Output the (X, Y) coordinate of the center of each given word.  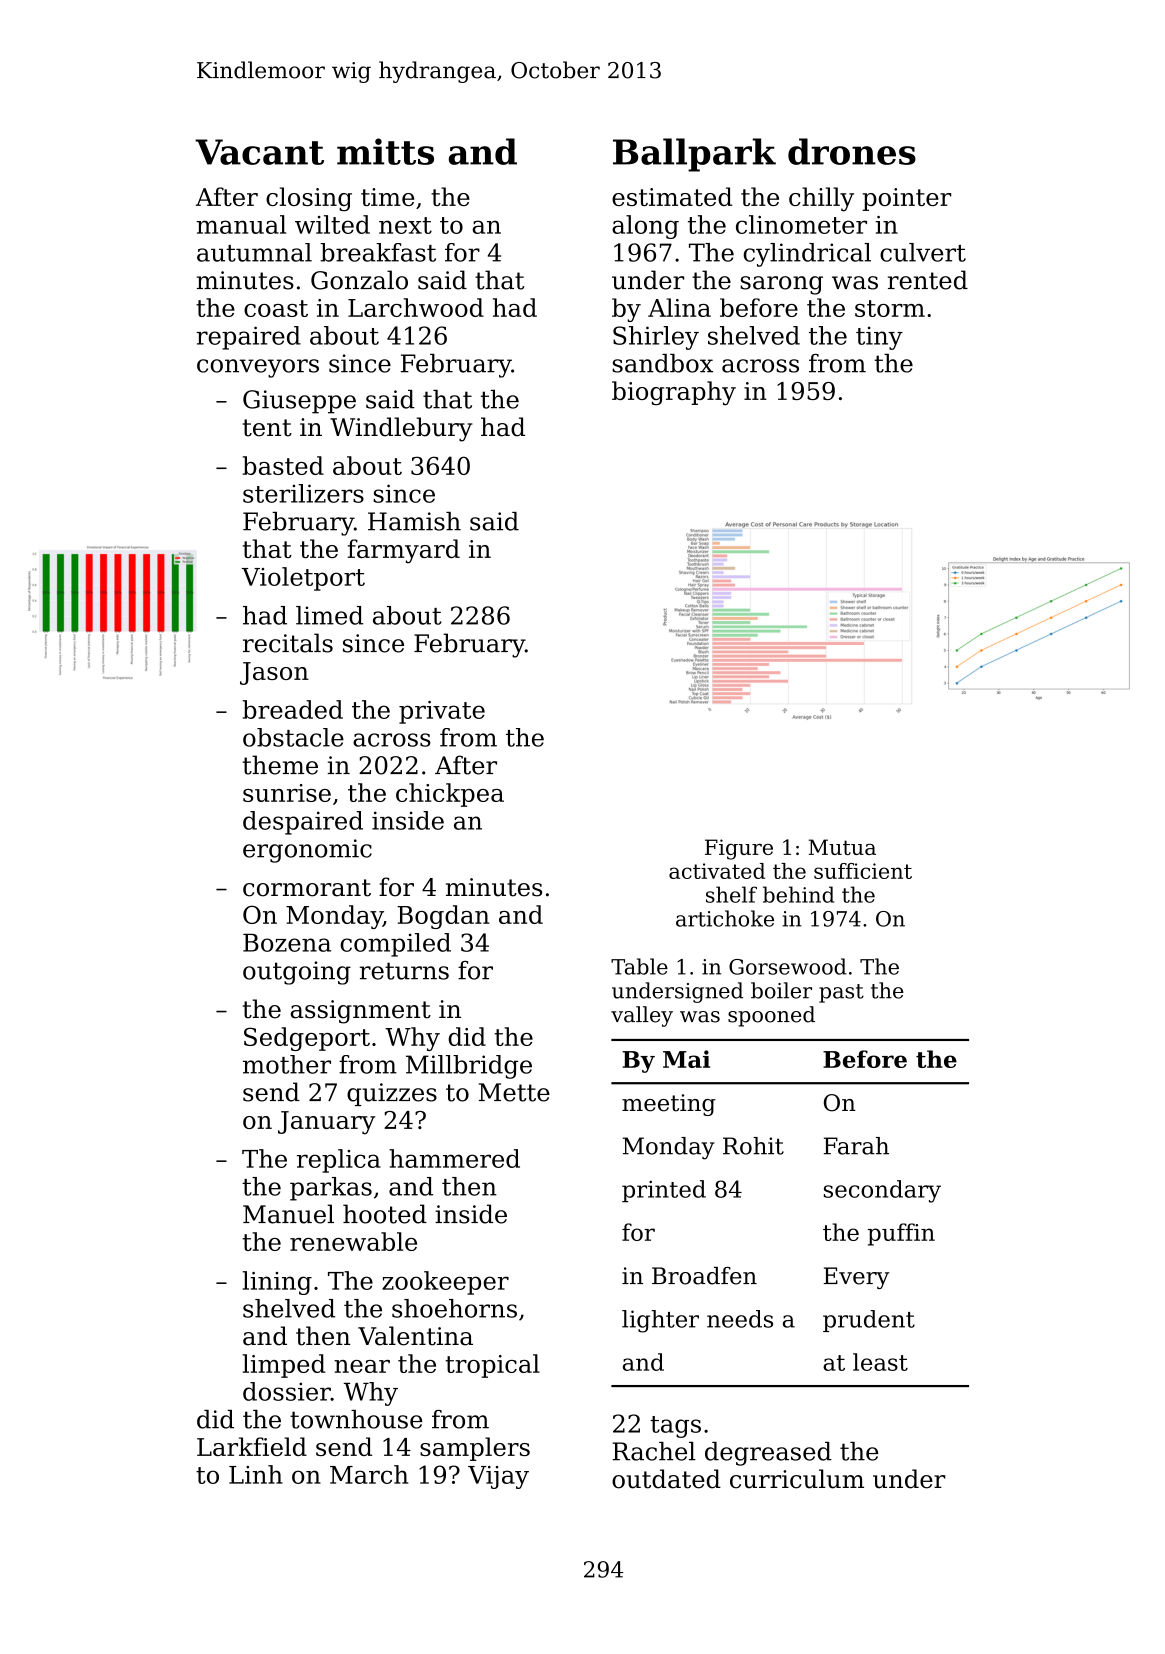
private (442, 712)
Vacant (259, 152)
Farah (856, 1146)
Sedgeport (307, 1039)
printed (664, 1191)
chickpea (450, 795)
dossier (287, 1391)
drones (852, 151)
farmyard (404, 551)
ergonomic (307, 851)
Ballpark (694, 155)
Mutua (842, 847)
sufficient (863, 871)
